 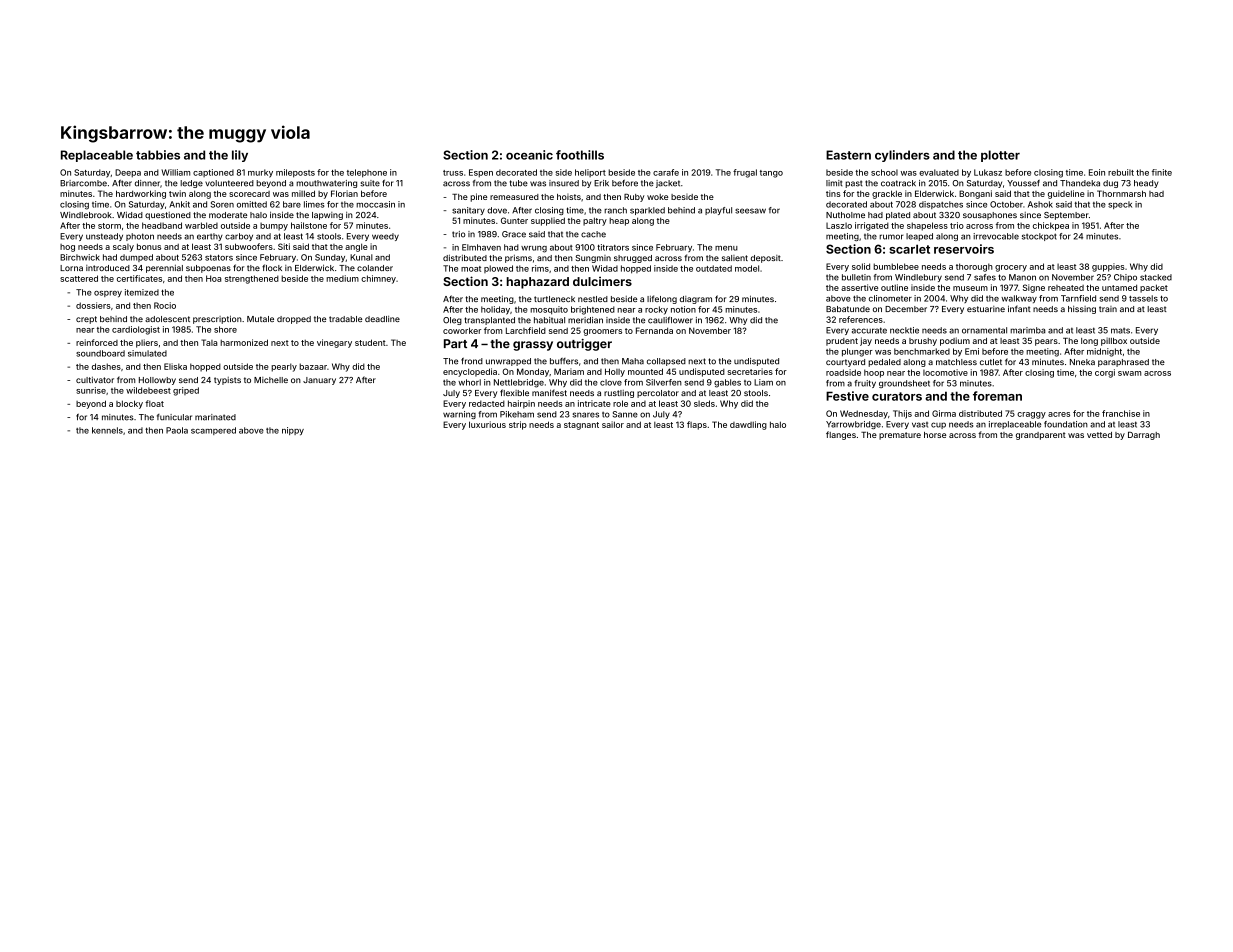 I want to click on headband, so click(x=162, y=225).
